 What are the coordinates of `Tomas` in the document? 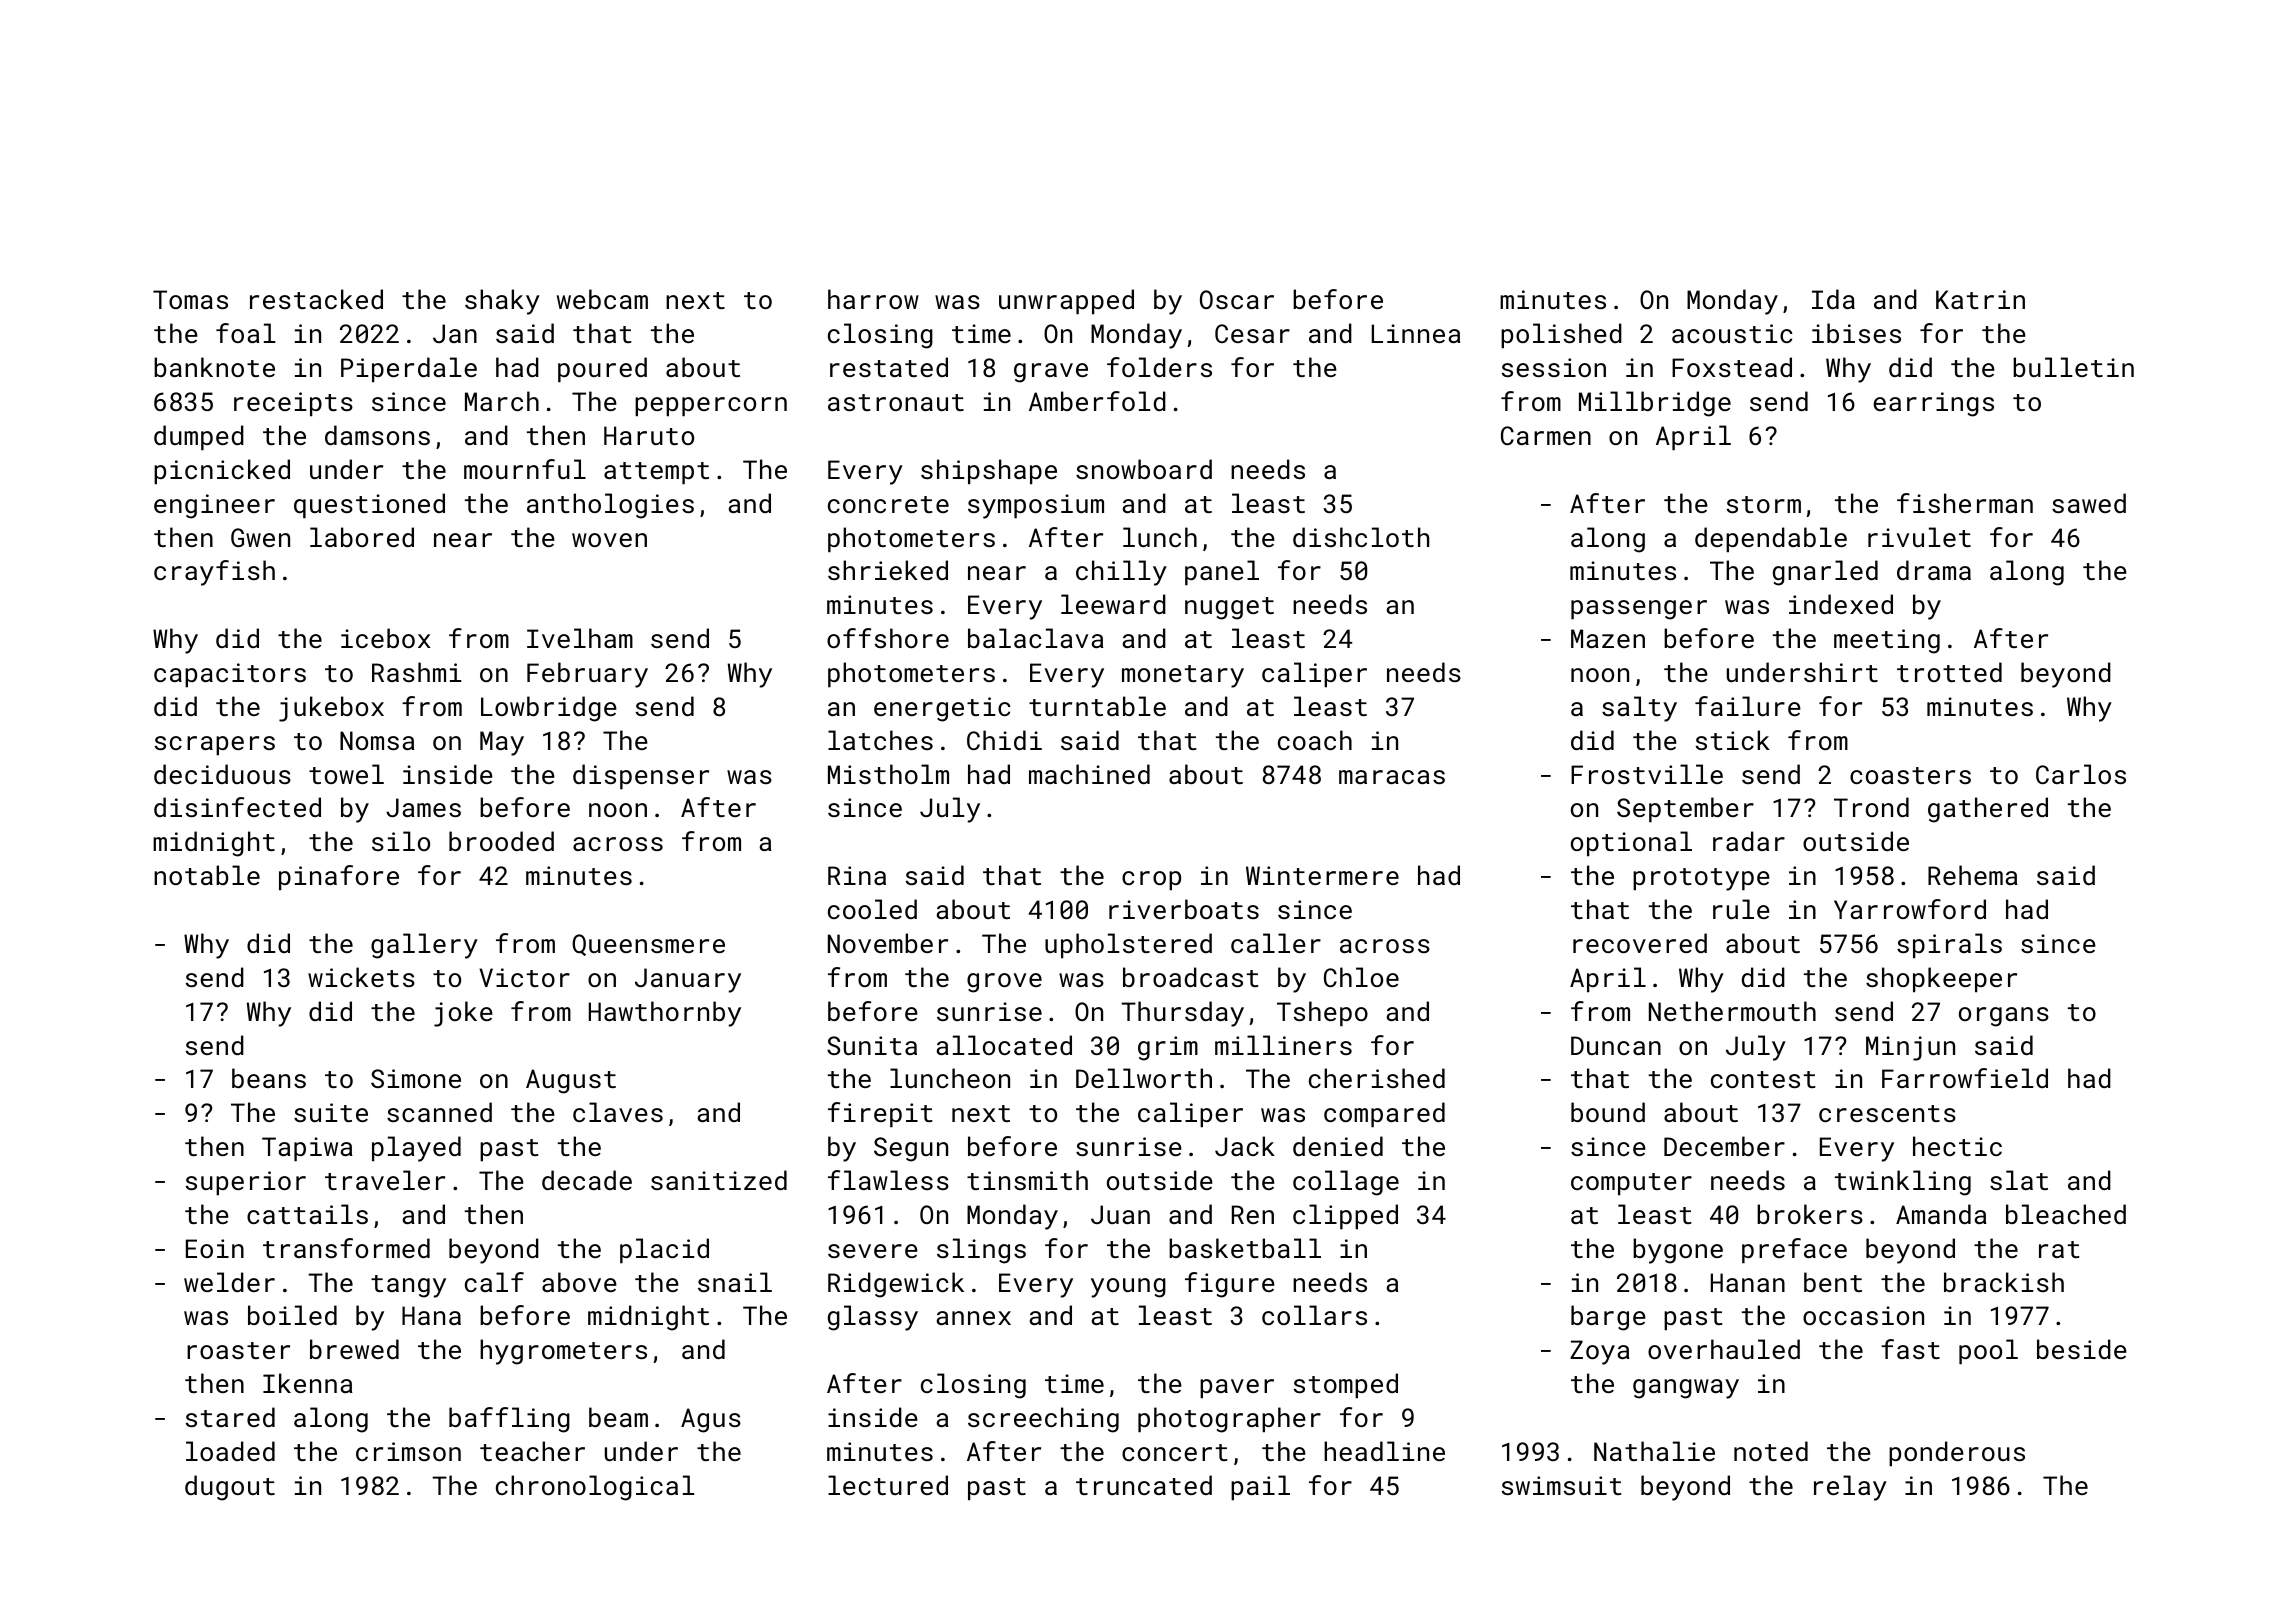 It's located at (190, 299).
